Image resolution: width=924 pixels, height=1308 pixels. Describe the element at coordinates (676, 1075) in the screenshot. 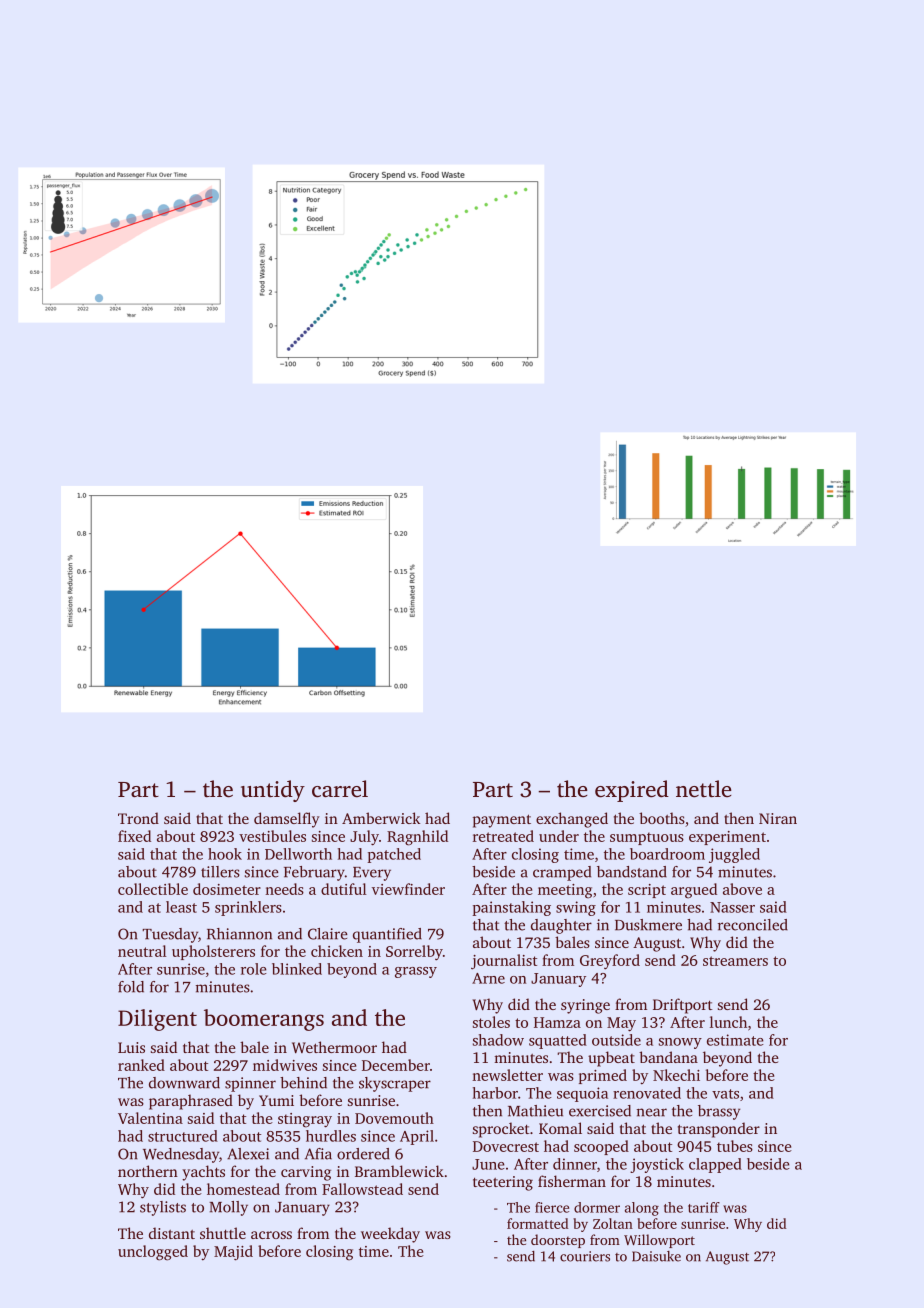

I see `Nkechi` at that location.
